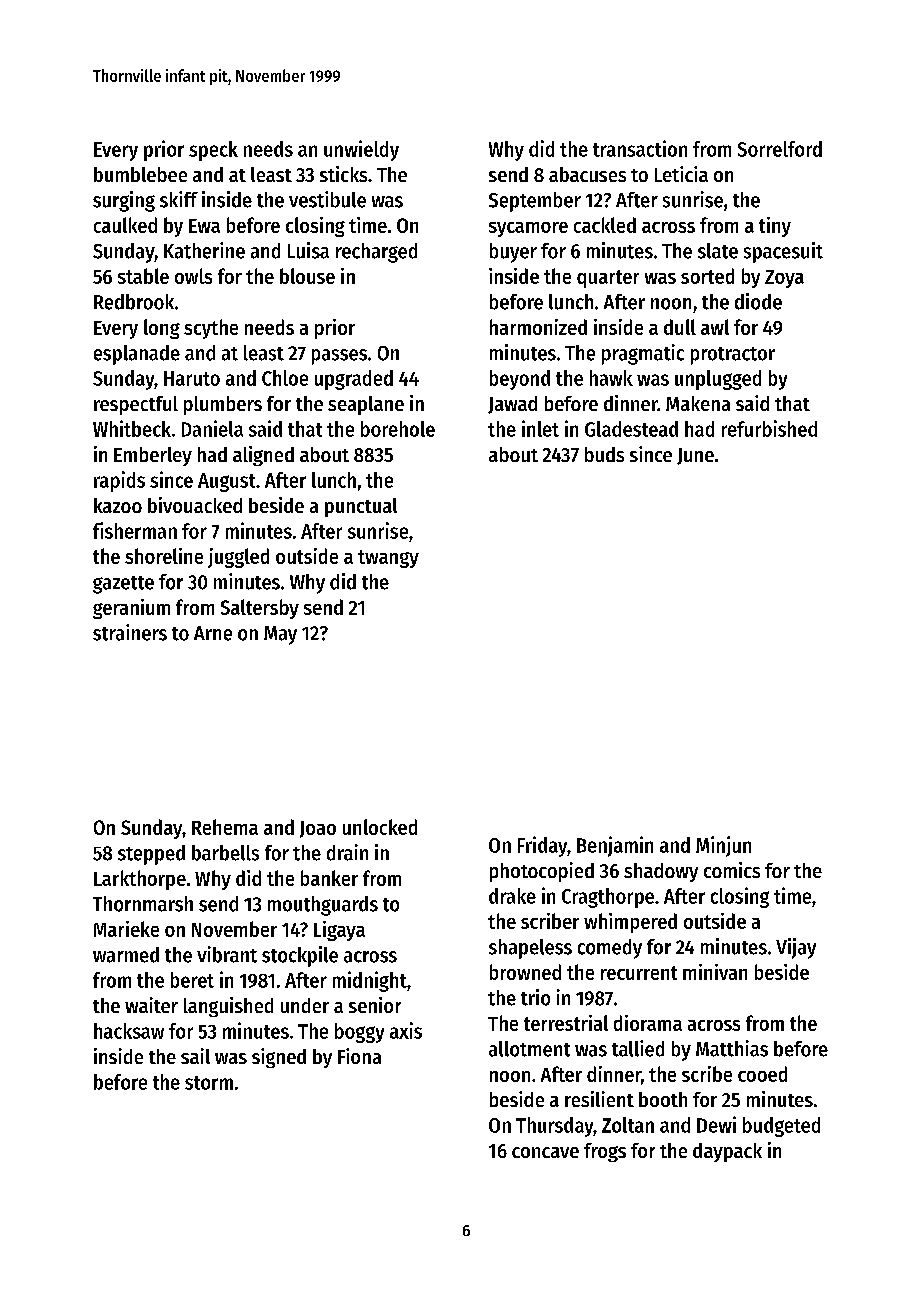 The height and width of the screenshot is (1311, 924). I want to click on Jawad, so click(512, 405).
